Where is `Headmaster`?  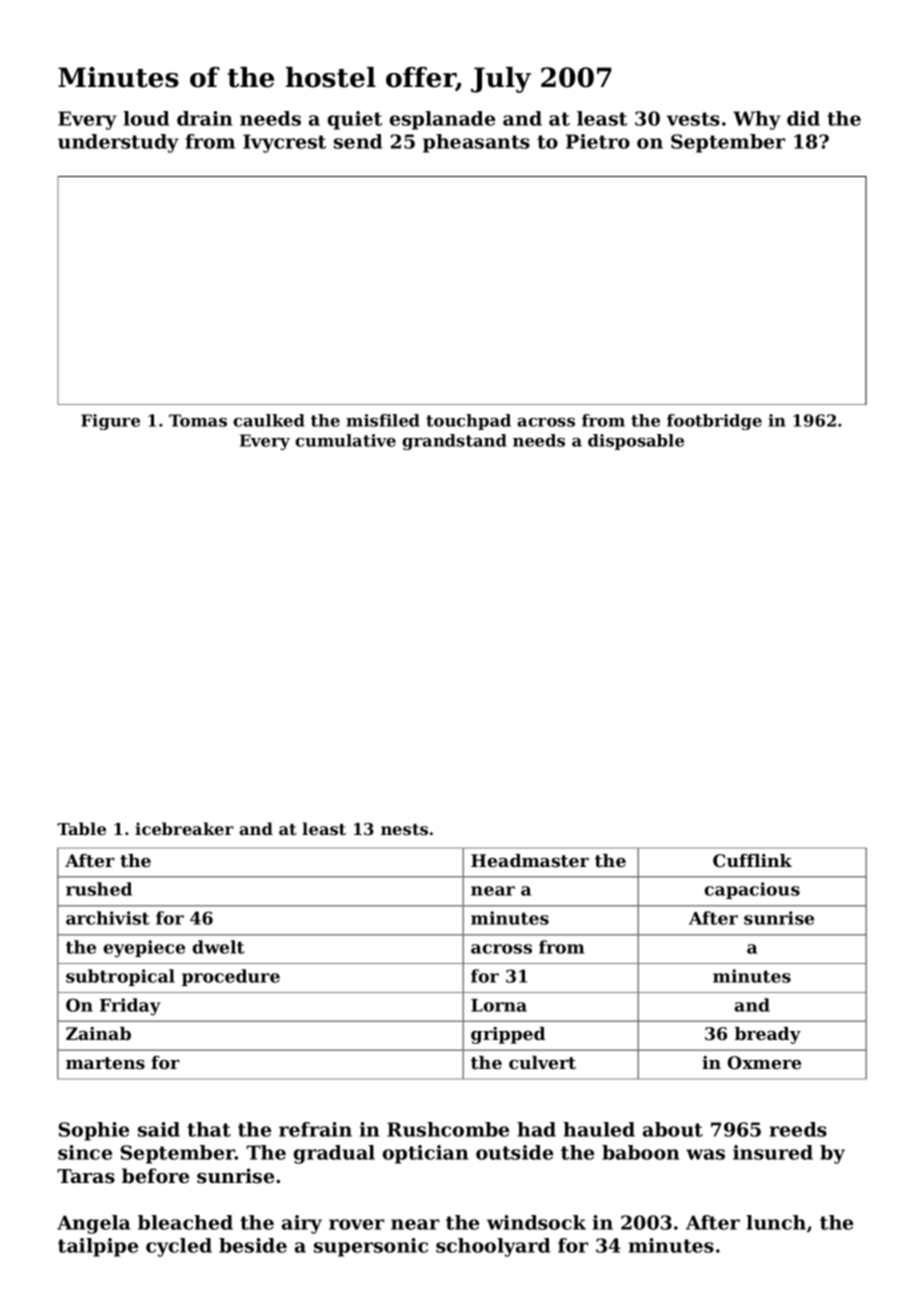 Headmaster is located at coordinates (530, 860).
